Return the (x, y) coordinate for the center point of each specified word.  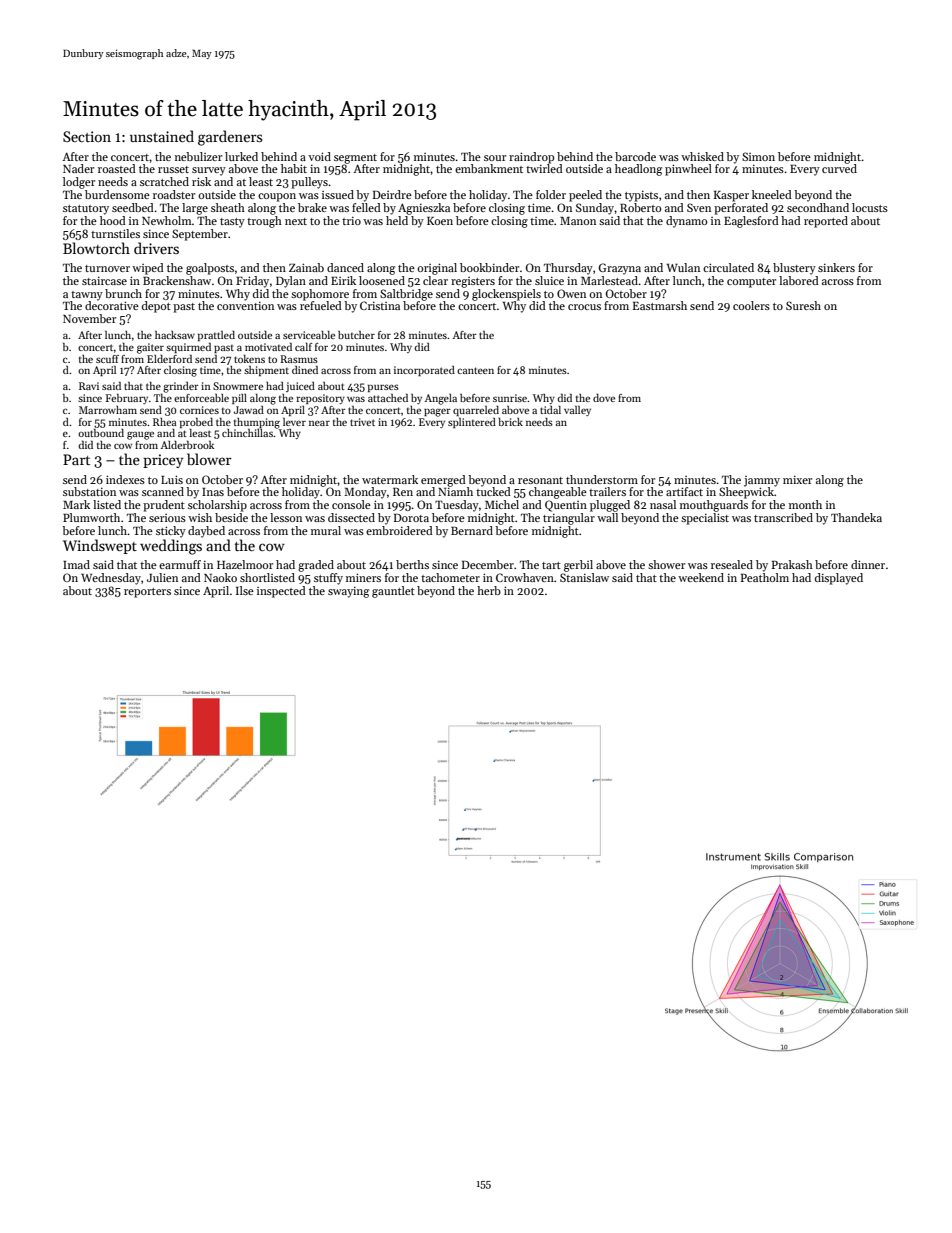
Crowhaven (525, 577)
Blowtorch (96, 248)
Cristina (380, 305)
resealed (732, 564)
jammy (762, 481)
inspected (281, 592)
